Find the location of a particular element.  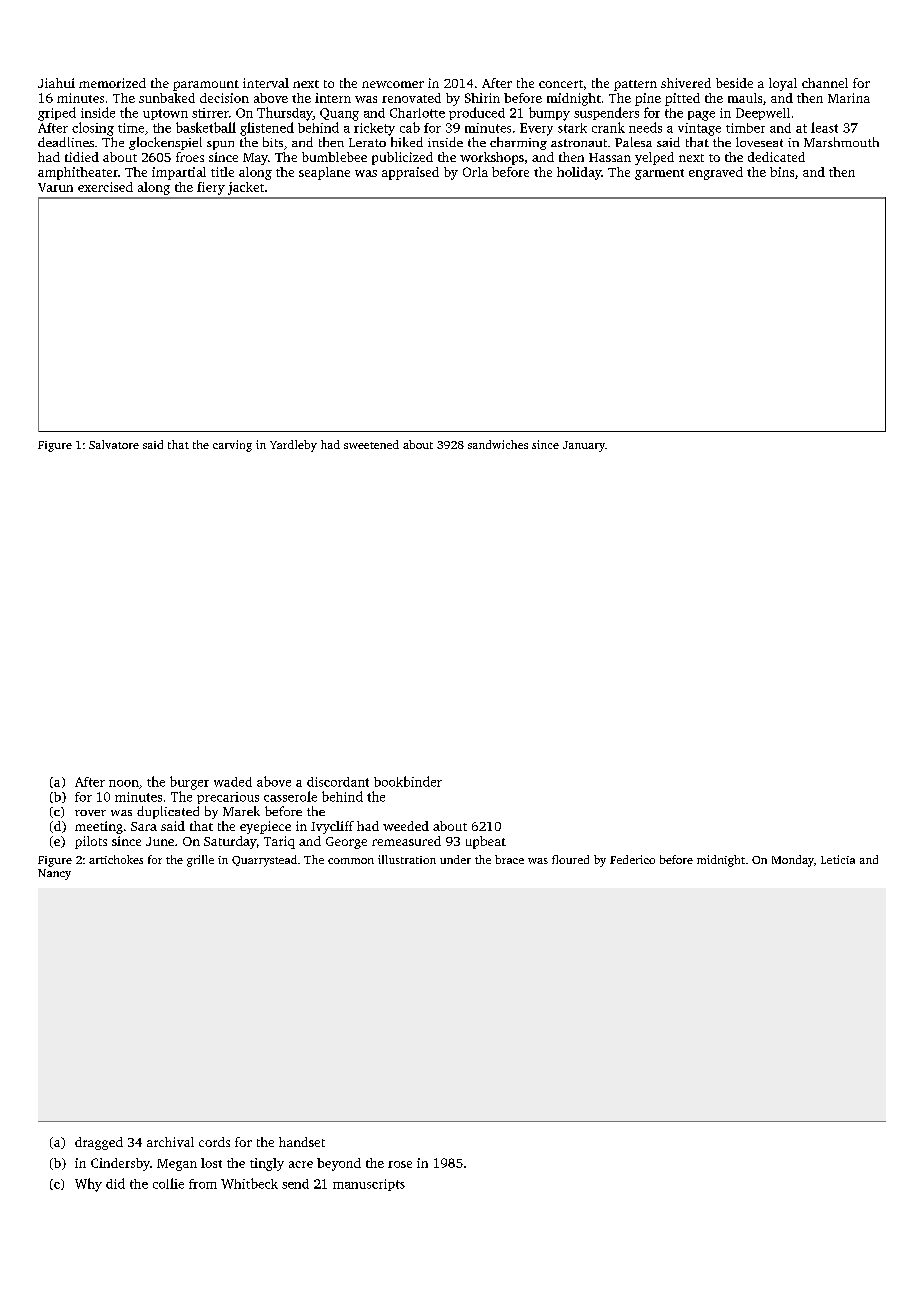

Leticia is located at coordinates (838, 859).
